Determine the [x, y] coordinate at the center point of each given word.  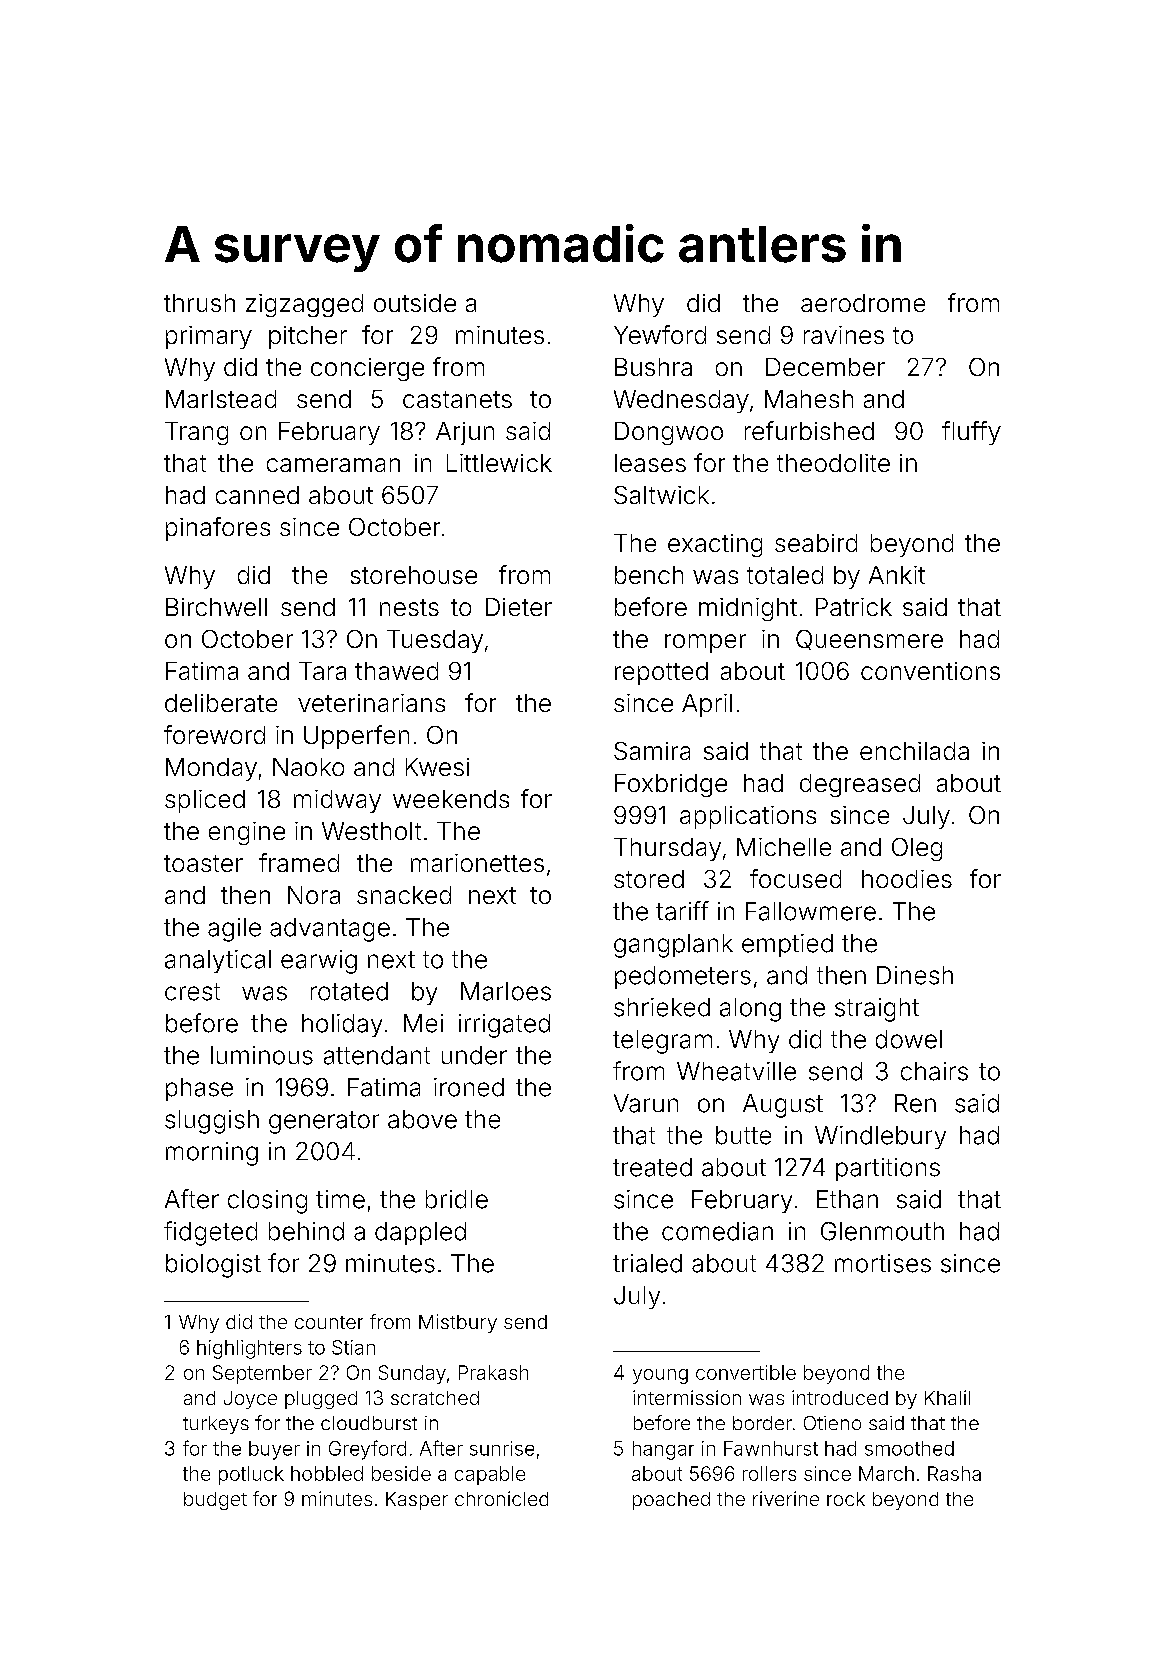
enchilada [914, 751]
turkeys [216, 1425]
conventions [930, 671]
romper [705, 643]
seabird [816, 543]
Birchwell [216, 607]
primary [209, 337]
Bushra [653, 367]
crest [192, 992]
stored [649, 879]
